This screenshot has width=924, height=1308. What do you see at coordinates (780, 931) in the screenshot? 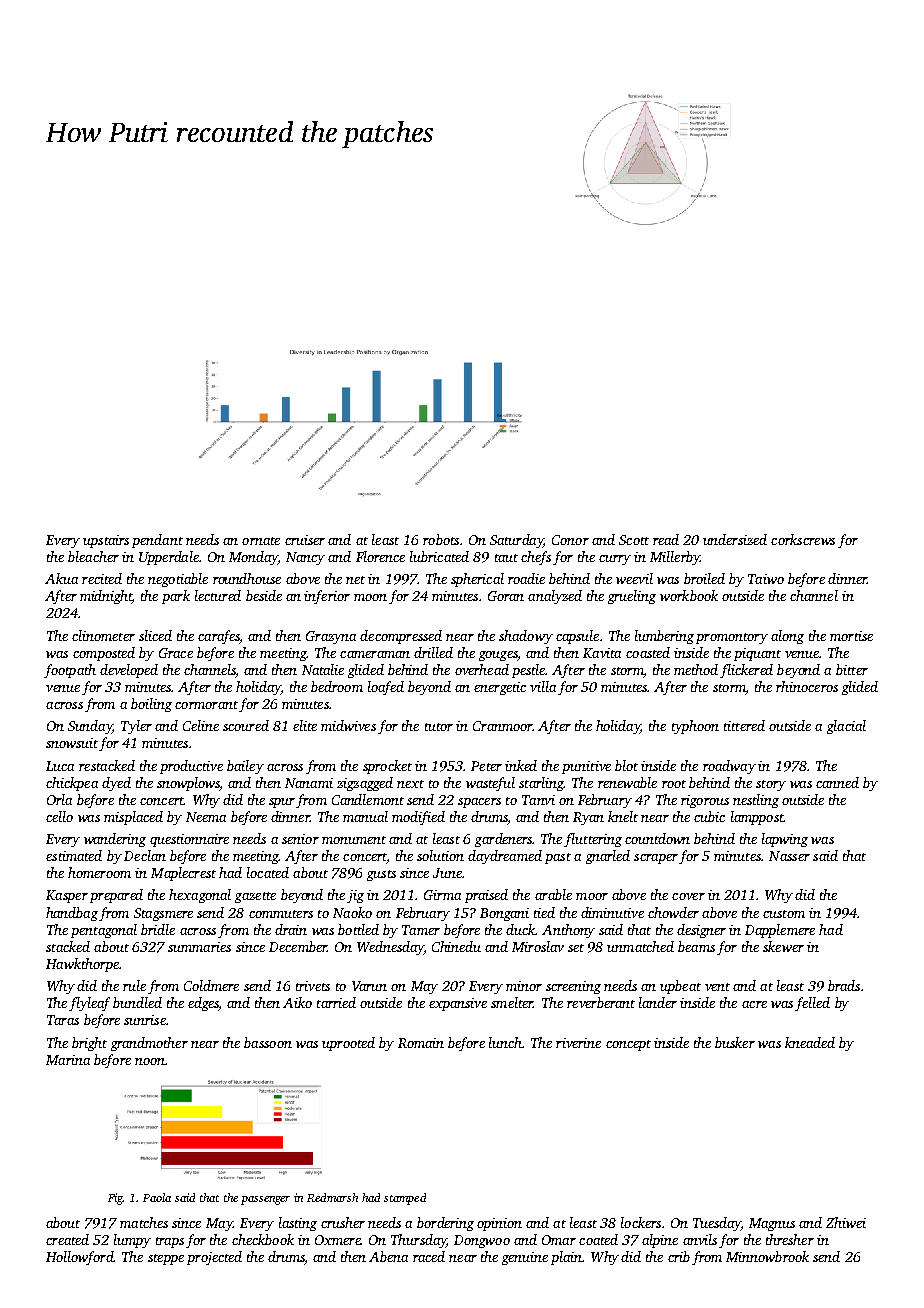
I see `Dapplemere` at bounding box center [780, 931].
